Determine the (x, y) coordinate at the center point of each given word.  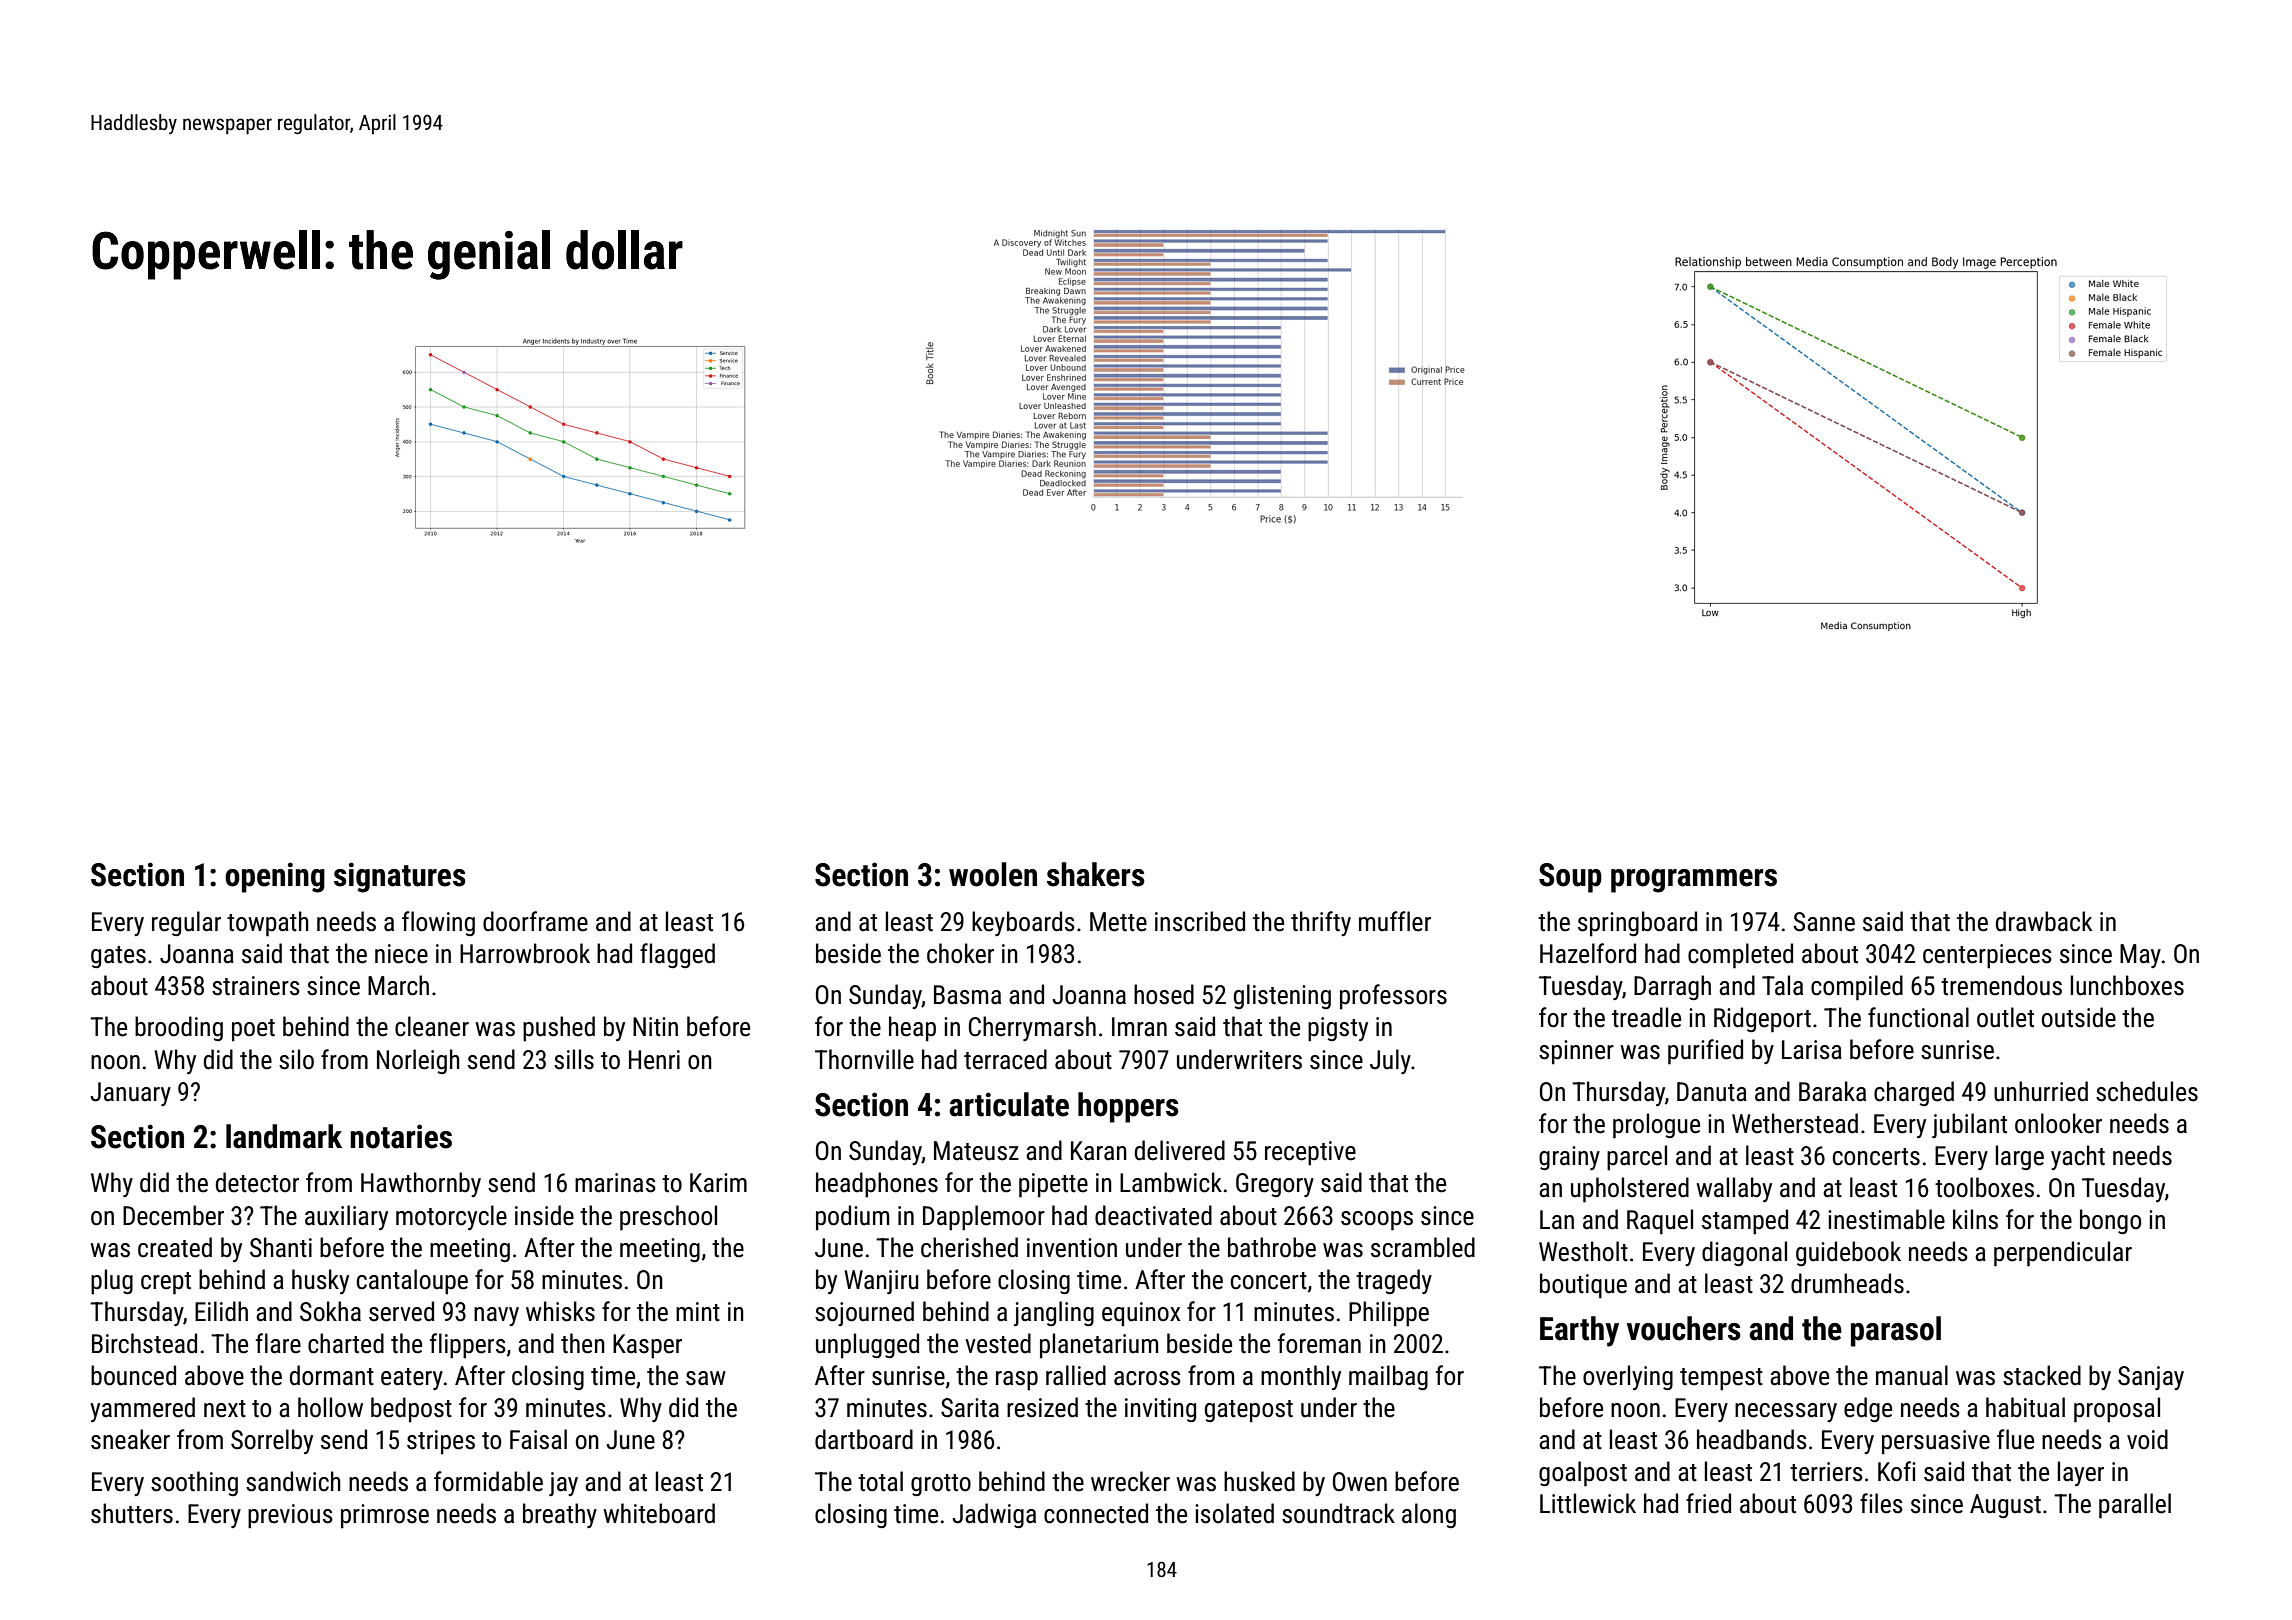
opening (275, 877)
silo (296, 1059)
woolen (993, 874)
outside (2079, 1017)
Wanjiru (881, 1282)
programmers (1694, 881)
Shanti (281, 1247)
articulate (1009, 1104)
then (583, 1343)
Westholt (1583, 1251)
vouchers (1684, 1328)
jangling (1054, 1314)
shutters (132, 1513)
